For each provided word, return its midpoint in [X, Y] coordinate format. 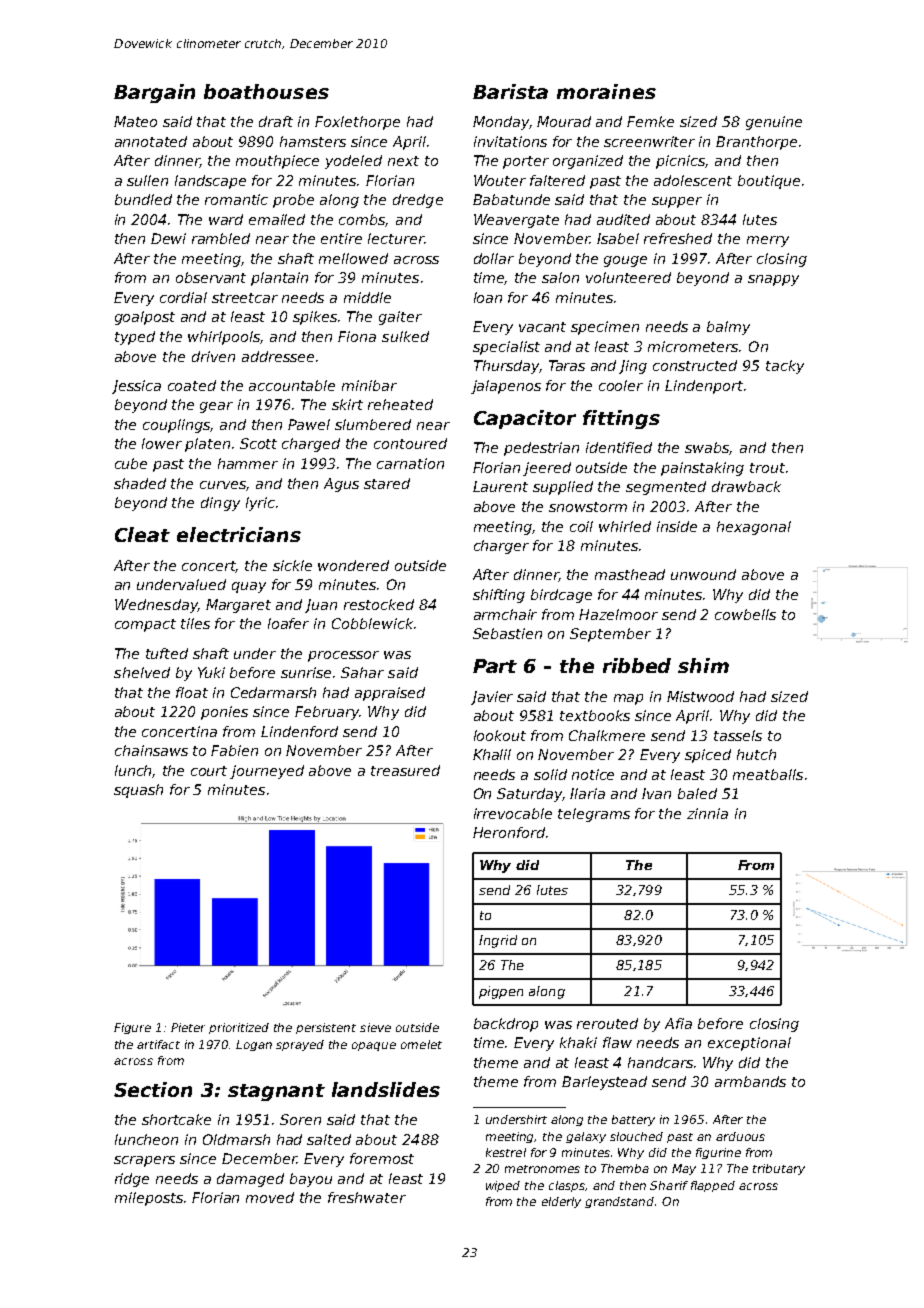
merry [768, 241]
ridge [132, 1180]
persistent [326, 1028]
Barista [510, 91]
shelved [142, 672]
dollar [494, 258]
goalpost [145, 318]
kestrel [506, 1152]
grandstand [619, 1202]
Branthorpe [756, 143]
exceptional [749, 1044]
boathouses [266, 91]
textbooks [595, 715]
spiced [708, 756]
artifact [158, 1044]
